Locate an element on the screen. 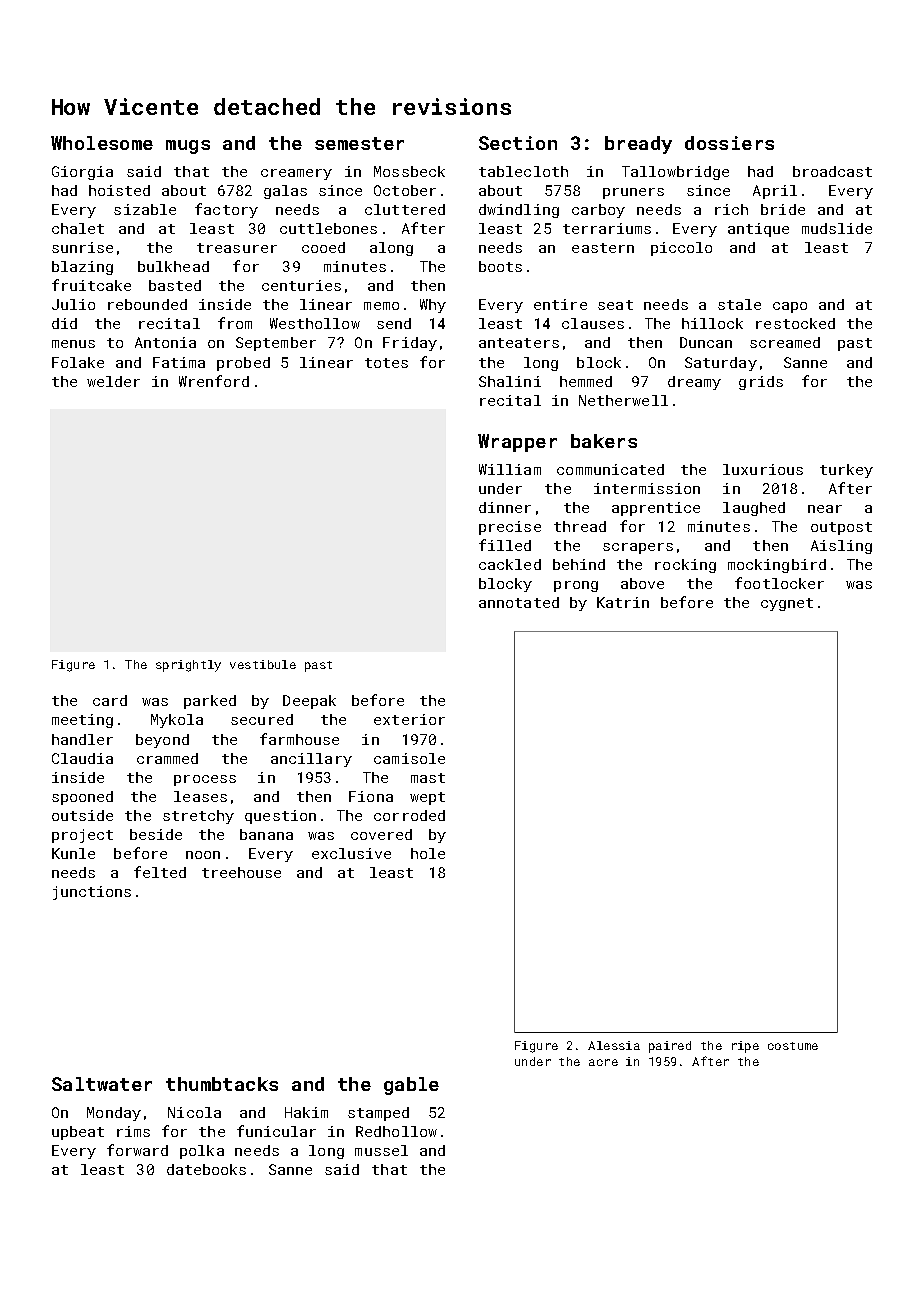 This screenshot has height=1308, width=924. semester is located at coordinates (359, 143).
